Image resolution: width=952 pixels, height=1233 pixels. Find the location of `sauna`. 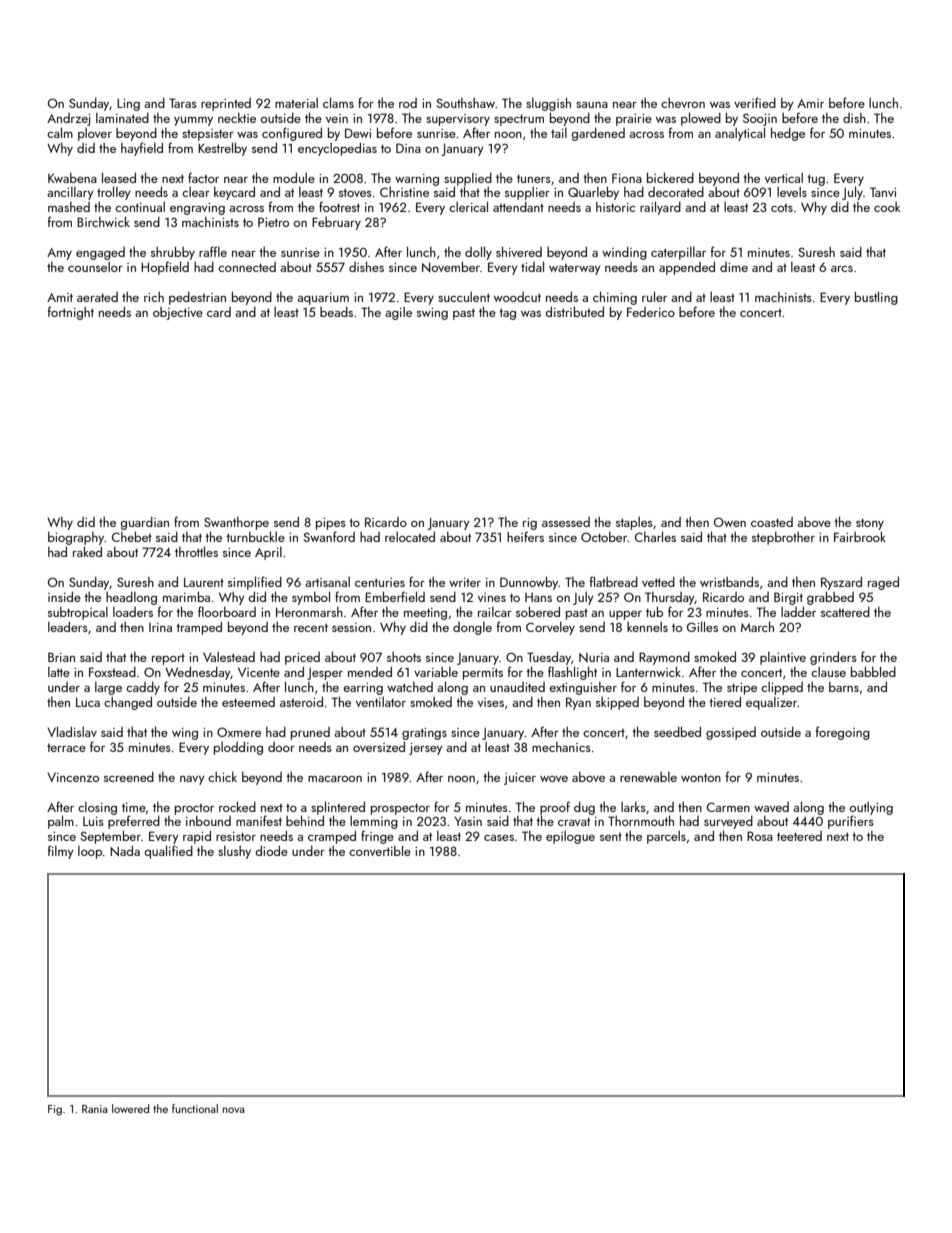

sauna is located at coordinates (592, 105).
